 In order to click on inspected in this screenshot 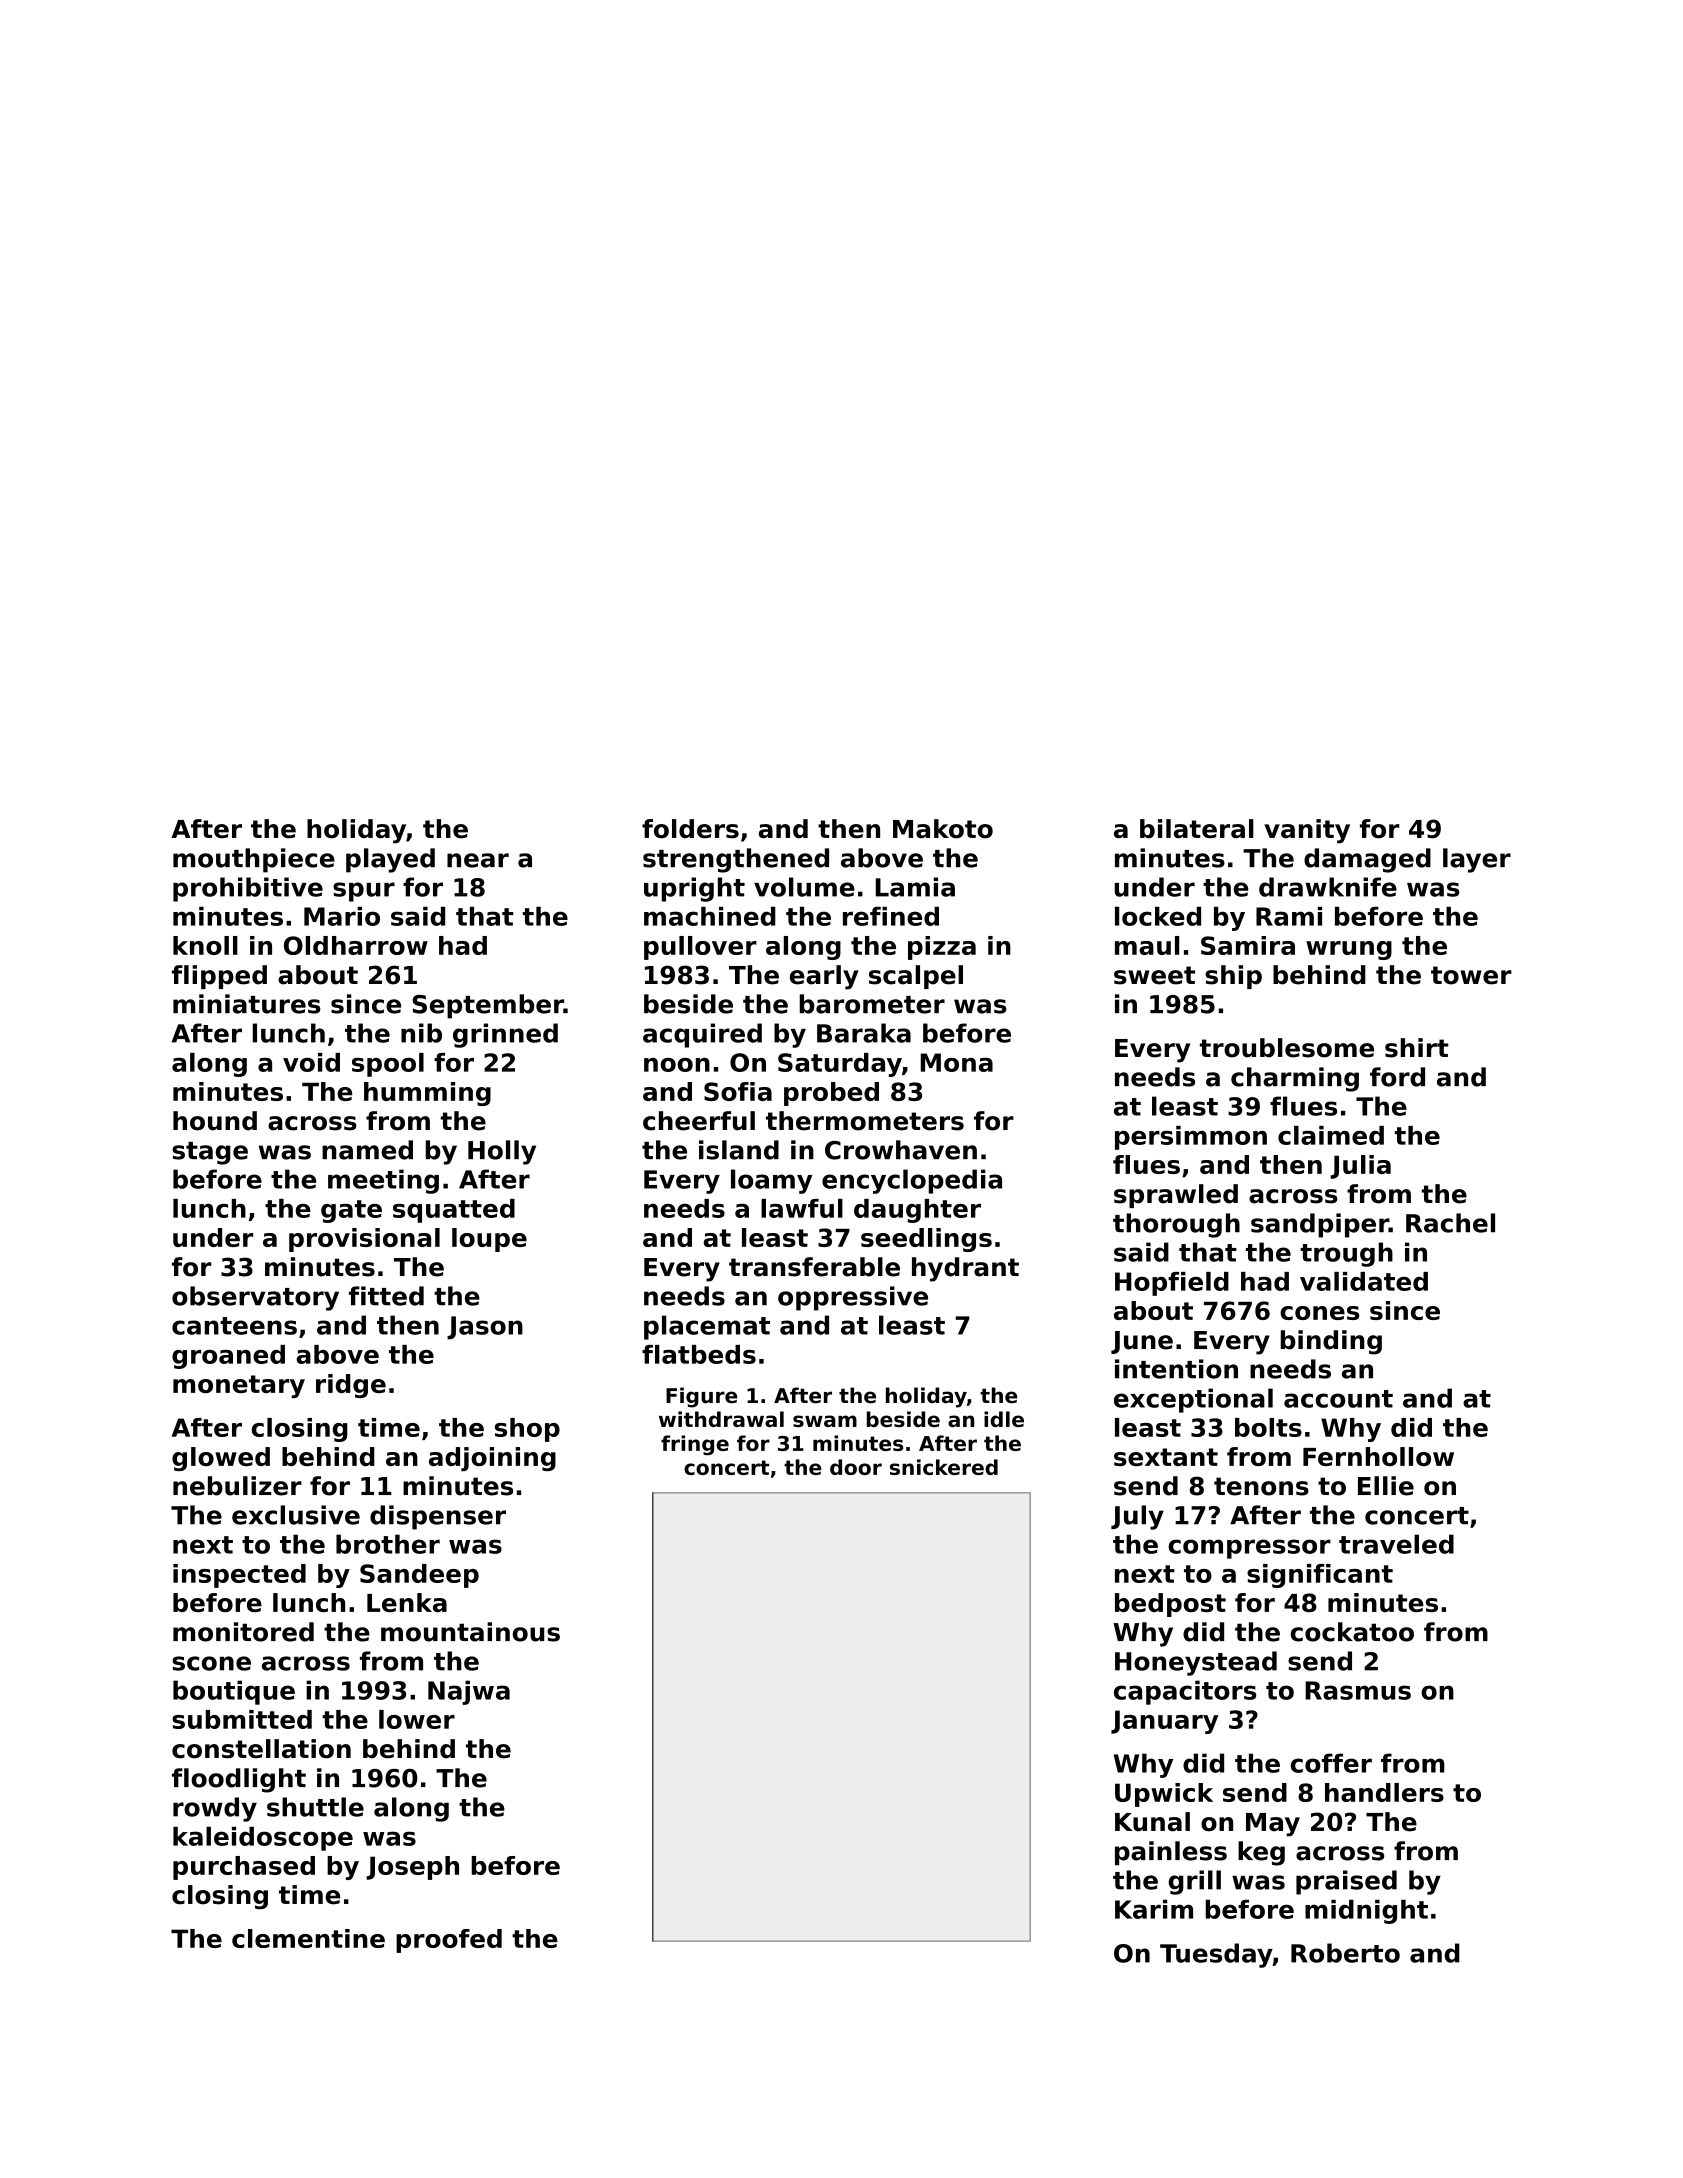, I will do `click(239, 1576)`.
